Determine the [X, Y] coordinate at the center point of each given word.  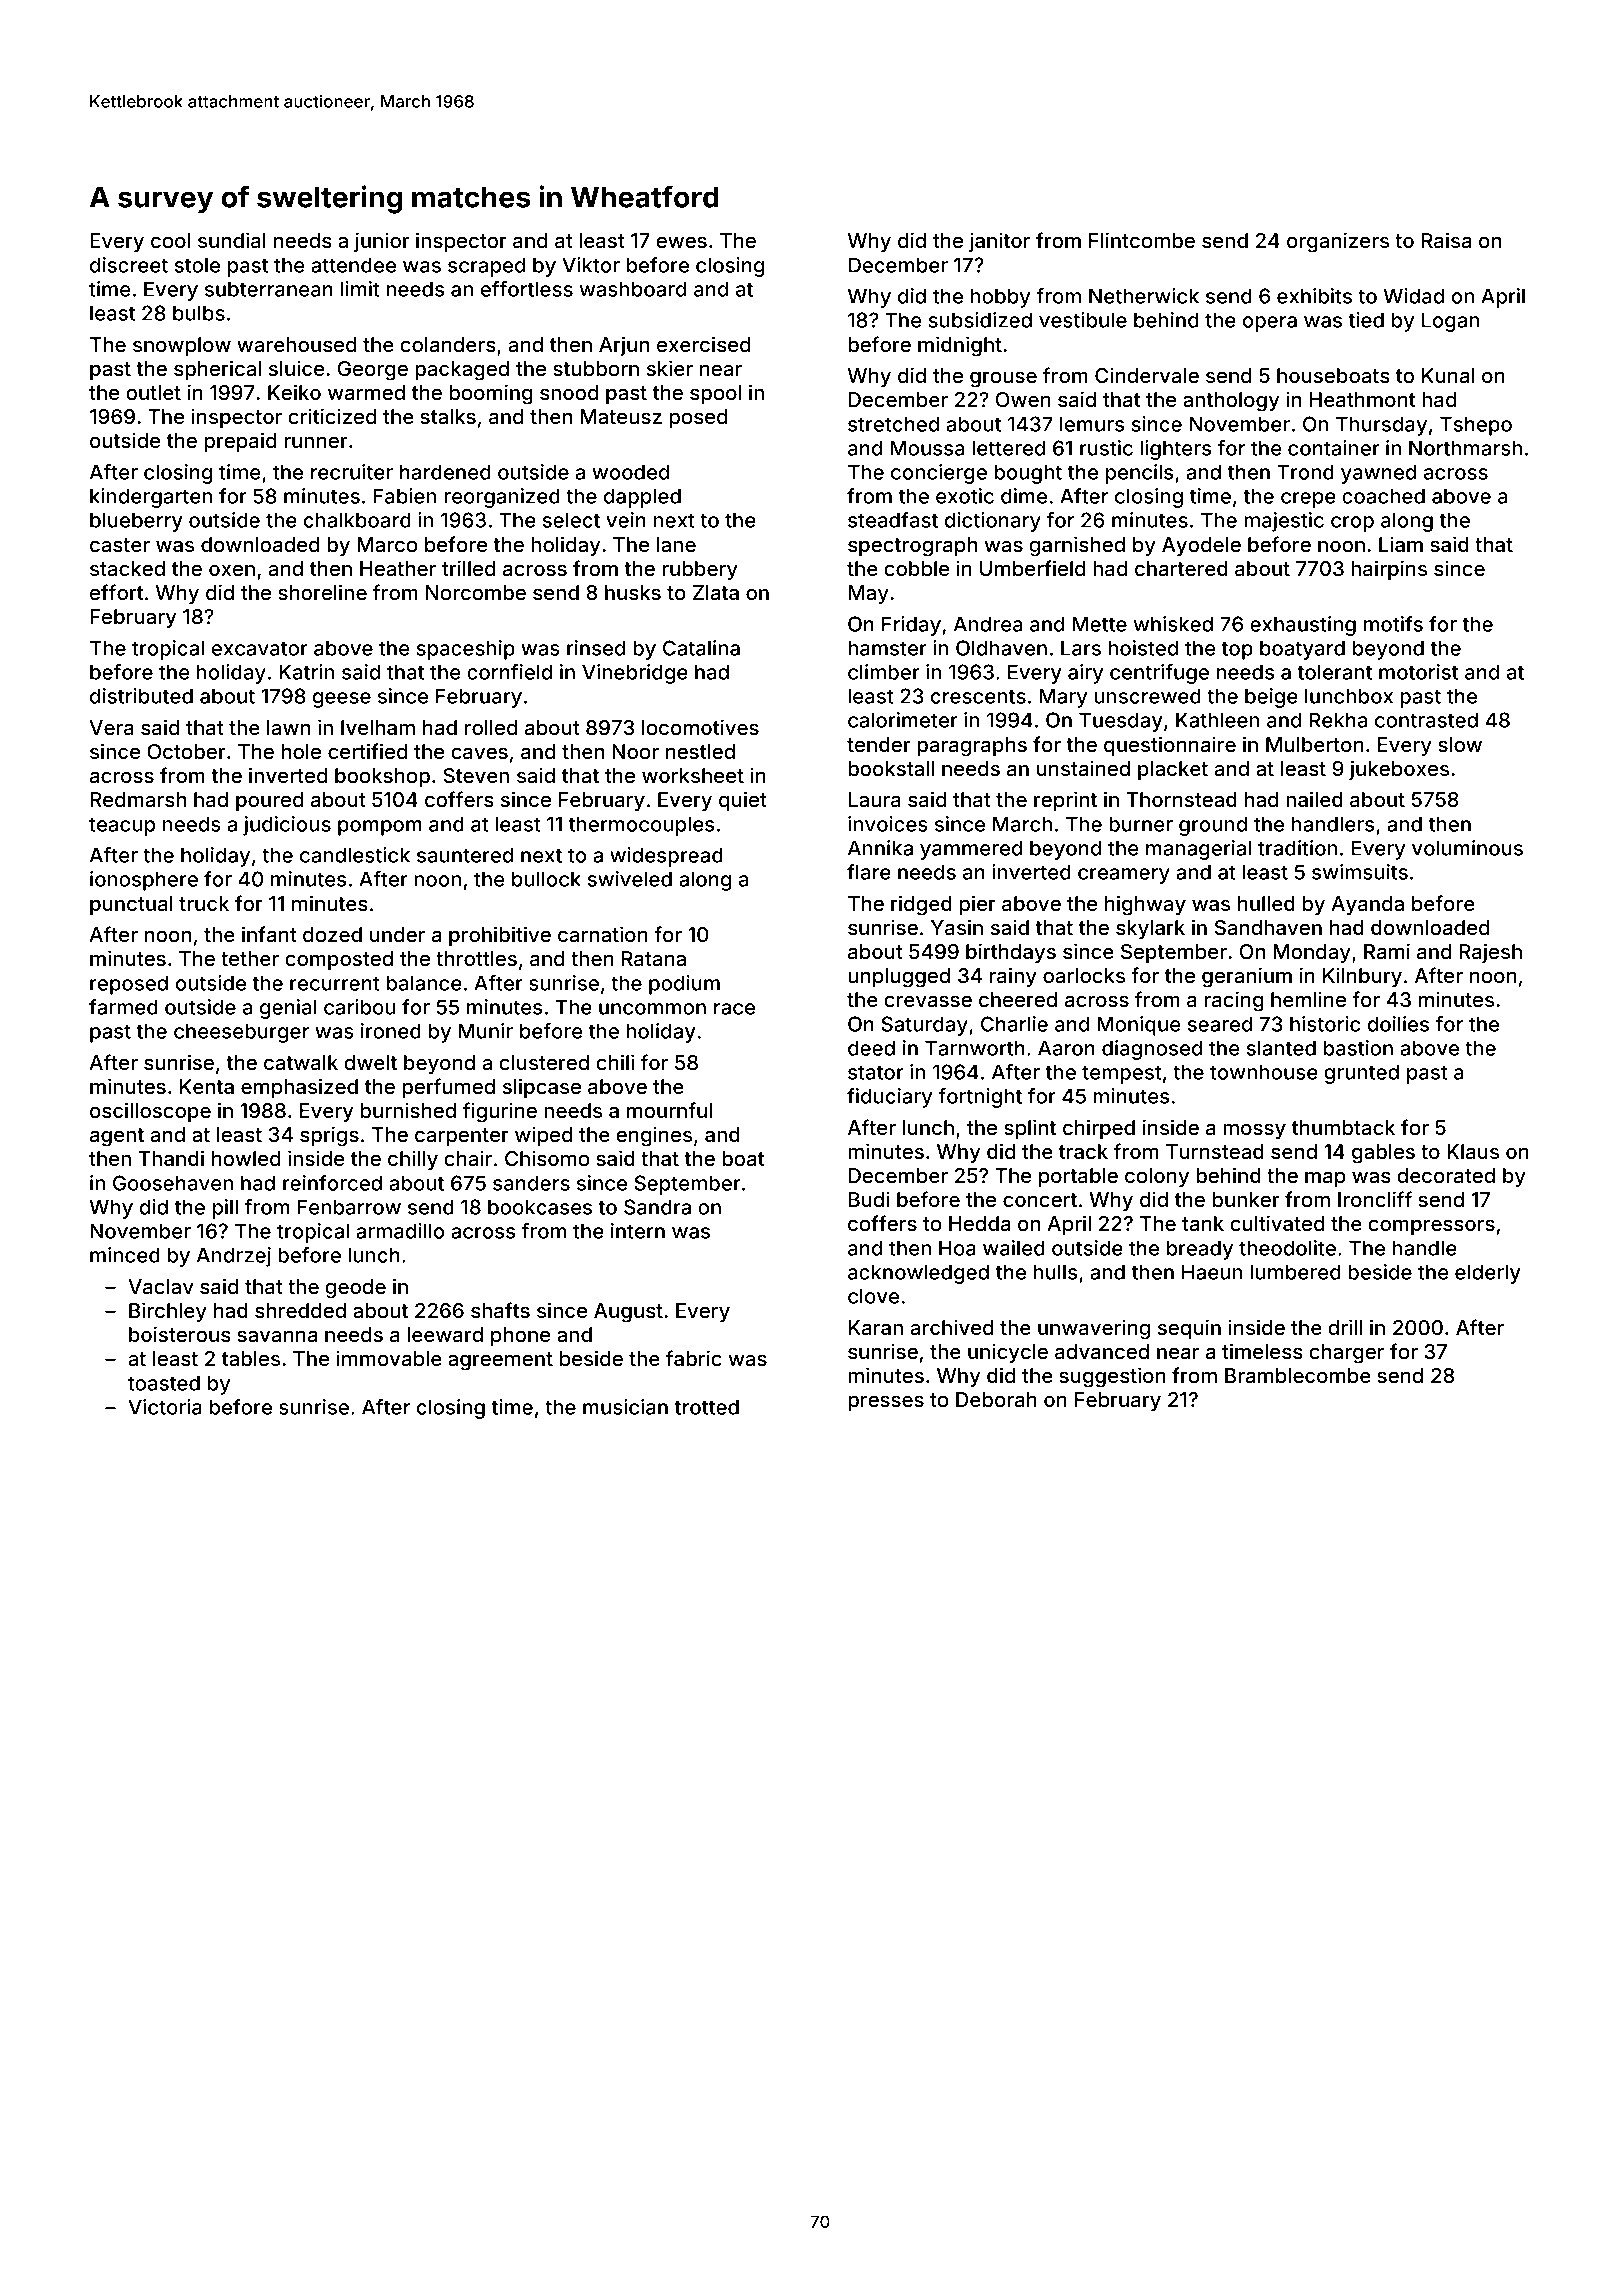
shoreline [322, 592]
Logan [1450, 322]
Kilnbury [1362, 977]
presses [886, 1403]
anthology [1231, 402]
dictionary [993, 522]
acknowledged [918, 1274]
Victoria [165, 1407]
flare [869, 872]
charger [1346, 1354]
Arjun [624, 346]
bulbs [199, 313]
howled [246, 1158]
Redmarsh [138, 800]
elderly [1488, 1274]
